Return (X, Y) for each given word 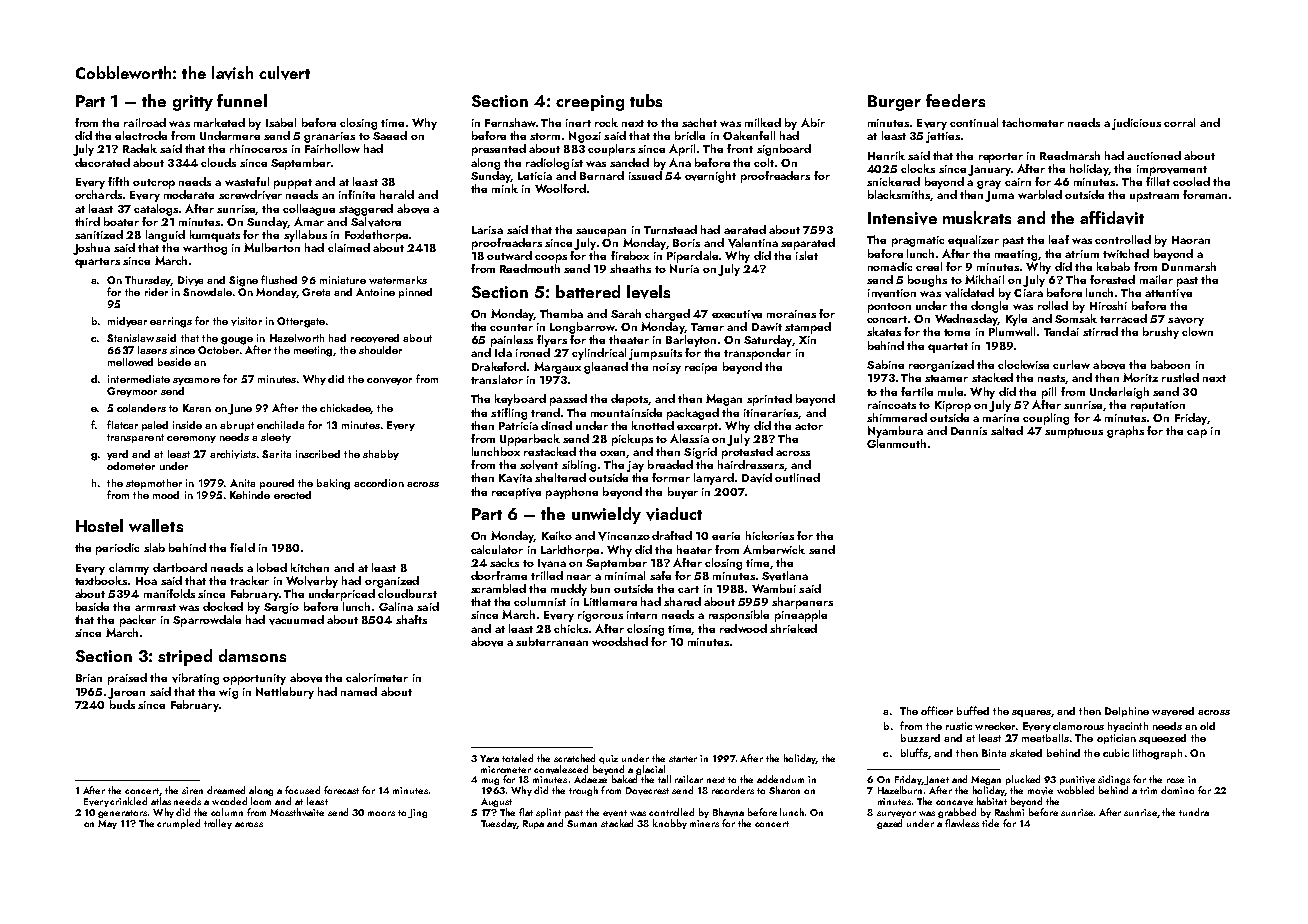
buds (122, 704)
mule (950, 391)
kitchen (310, 567)
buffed (973, 710)
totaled (517, 758)
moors (381, 813)
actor (809, 426)
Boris (686, 243)
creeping (590, 103)
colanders (141, 408)
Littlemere (610, 601)
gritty (193, 103)
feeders (955, 100)
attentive (1168, 293)
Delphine (1127, 712)
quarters (97, 263)
